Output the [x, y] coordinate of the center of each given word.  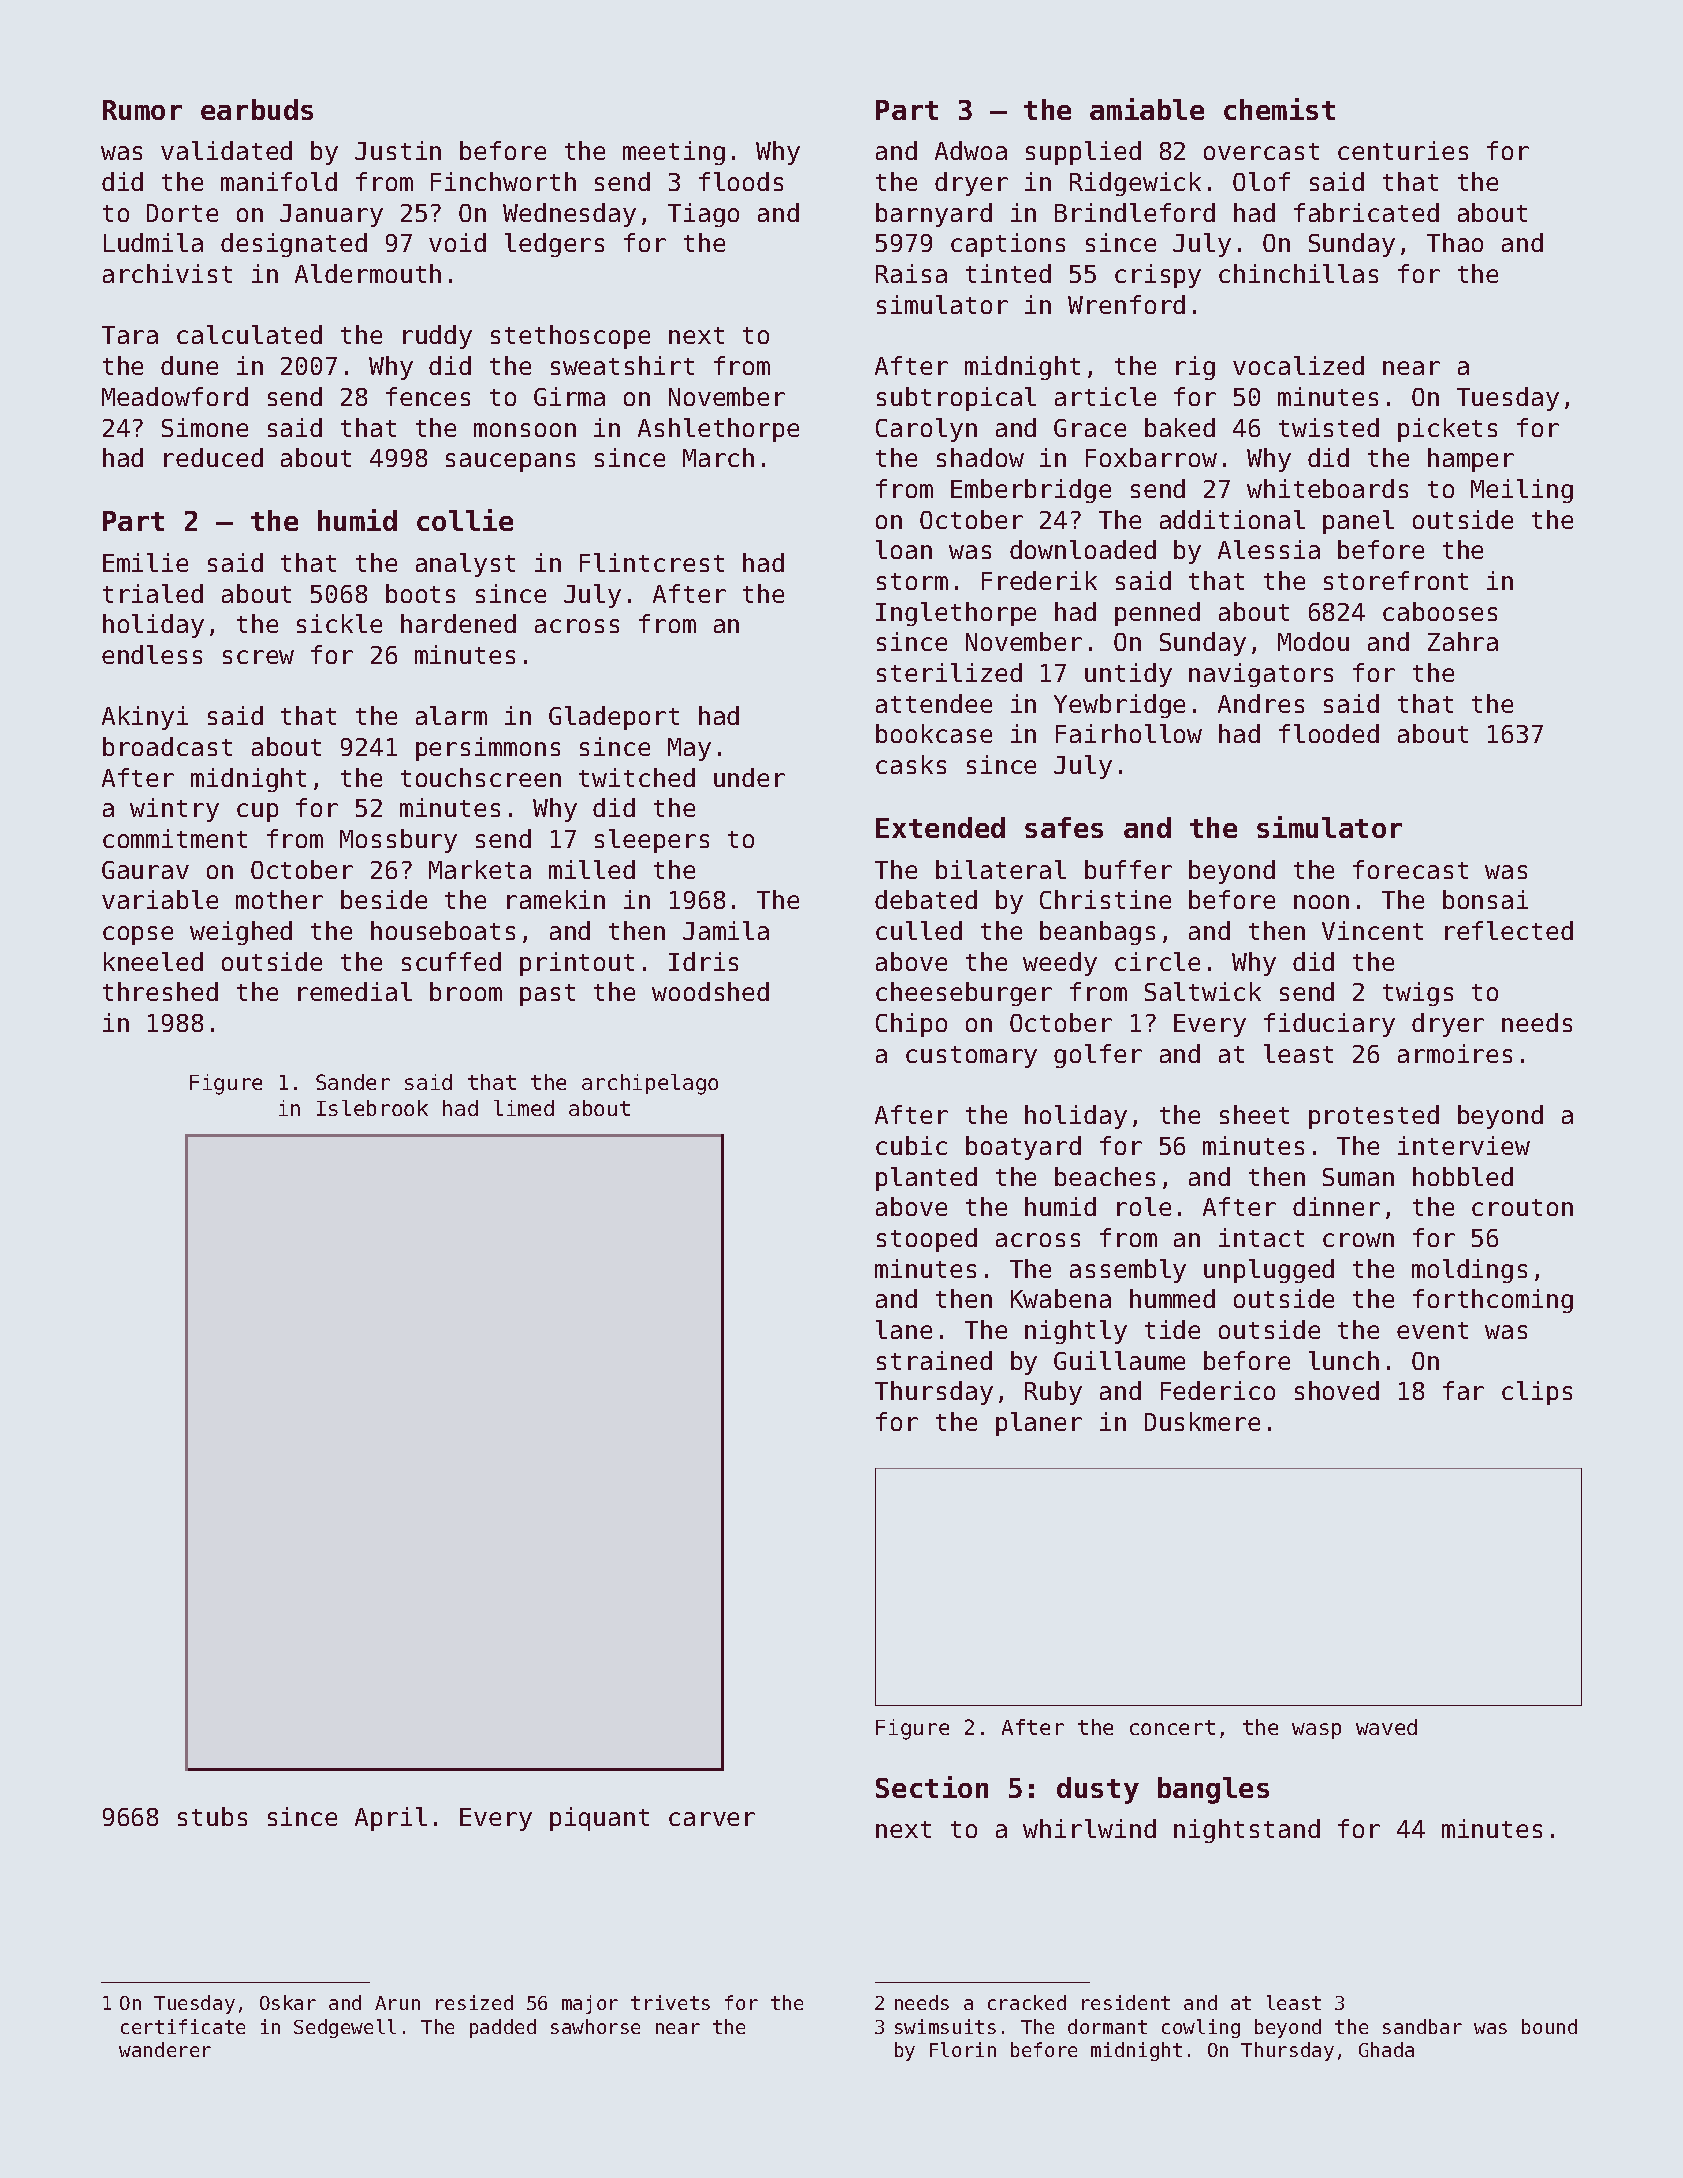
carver [712, 1819]
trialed [153, 593]
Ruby [1053, 1393]
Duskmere [1202, 1421]
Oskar [288, 2002]
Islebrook [372, 1108]
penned [1157, 614]
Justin [398, 150]
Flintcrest [652, 562]
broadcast [167, 746]
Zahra [1463, 641]
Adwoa [971, 150]
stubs [212, 1816]
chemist [1279, 109]
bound [1549, 2026]
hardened [458, 623]
